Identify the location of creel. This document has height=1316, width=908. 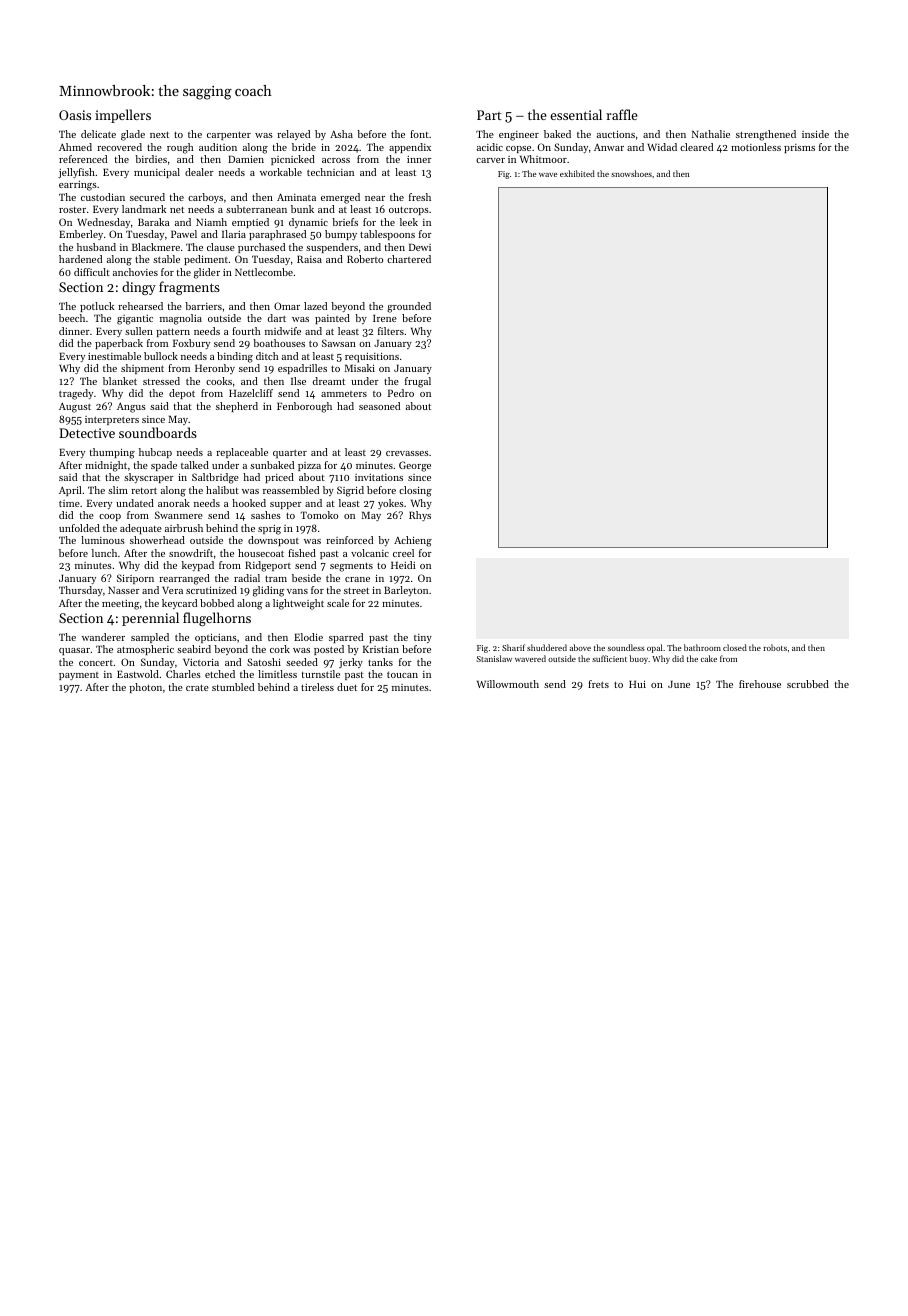
(403, 553).
